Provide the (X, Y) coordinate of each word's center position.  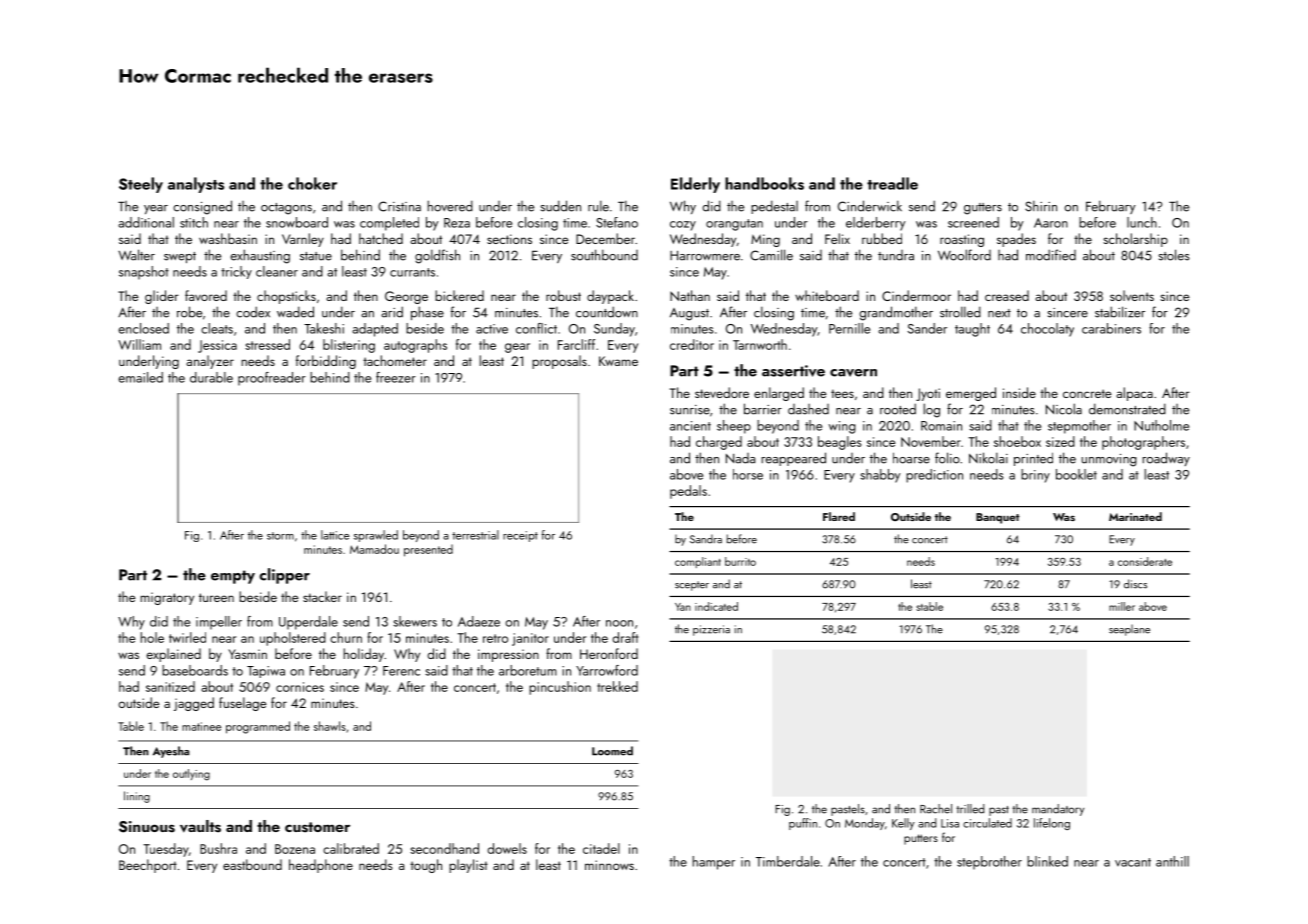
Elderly (695, 185)
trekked (617, 686)
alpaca (1134, 394)
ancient (690, 426)
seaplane (1129, 630)
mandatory (1058, 810)
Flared (839, 516)
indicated (716, 606)
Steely (141, 185)
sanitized (170, 686)
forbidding (326, 362)
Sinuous (147, 827)
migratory (167, 598)
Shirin (1041, 206)
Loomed (612, 751)
